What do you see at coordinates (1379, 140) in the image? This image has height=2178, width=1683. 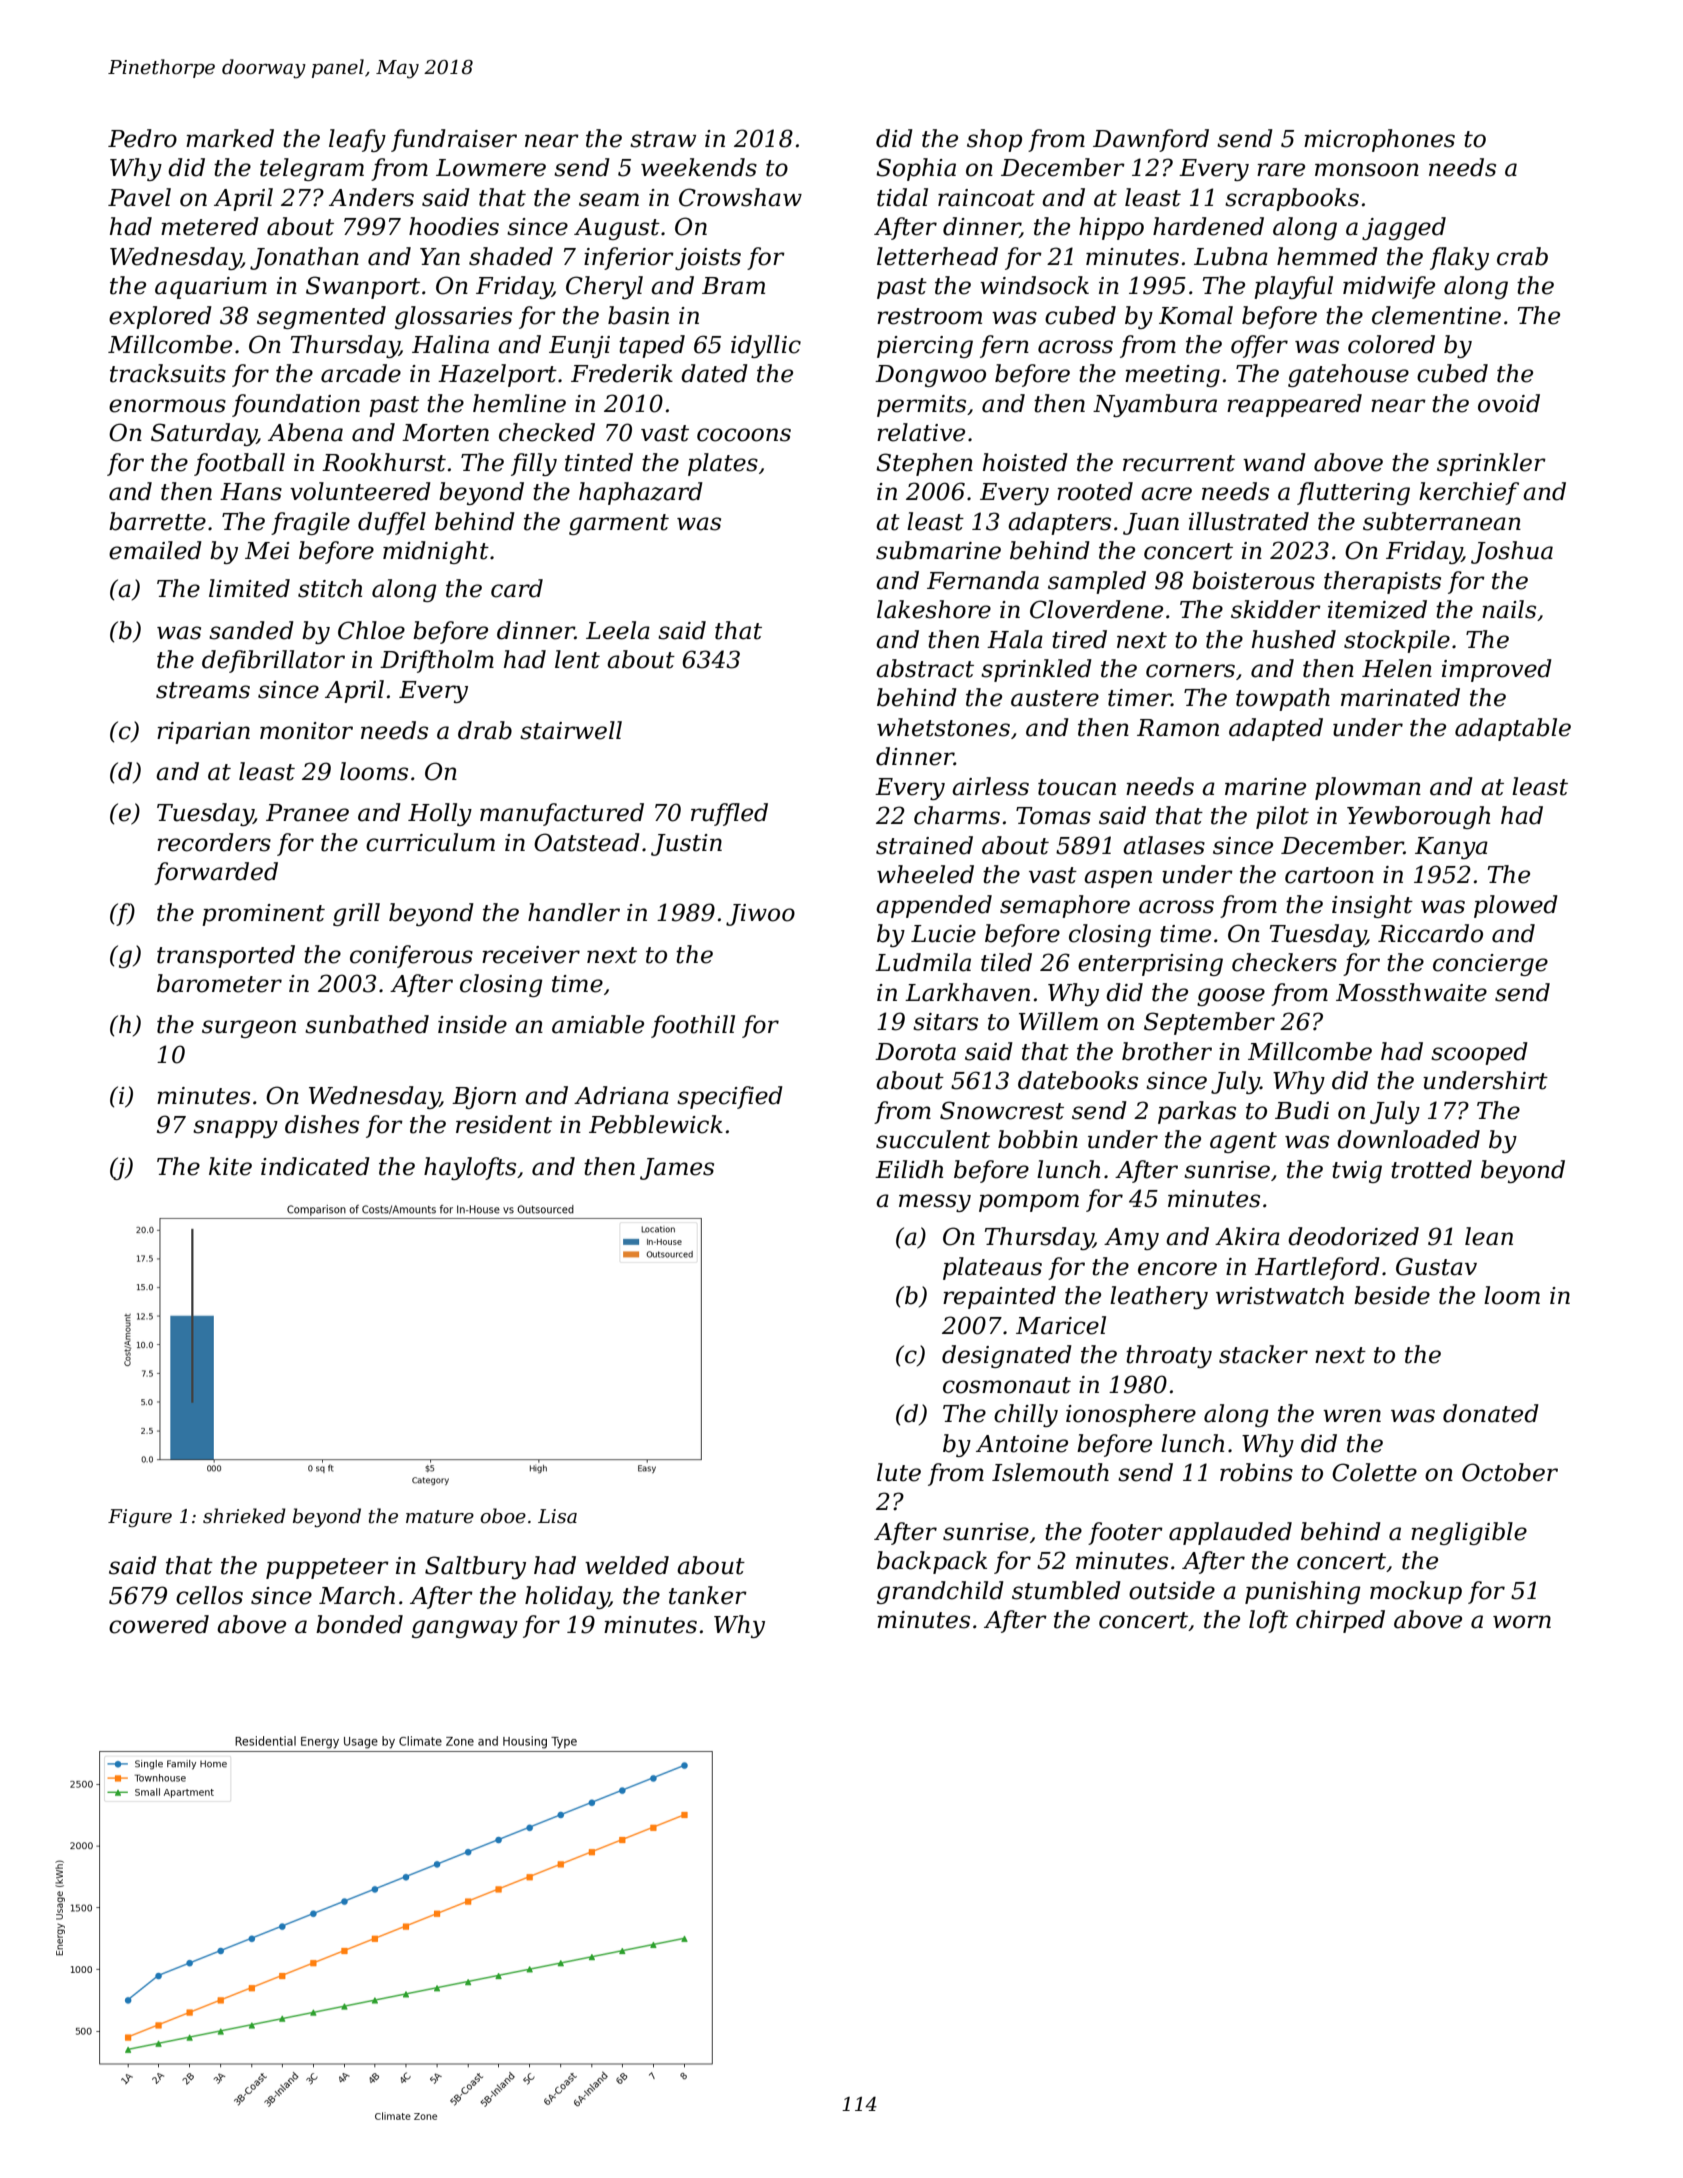 I see `microphones` at bounding box center [1379, 140].
